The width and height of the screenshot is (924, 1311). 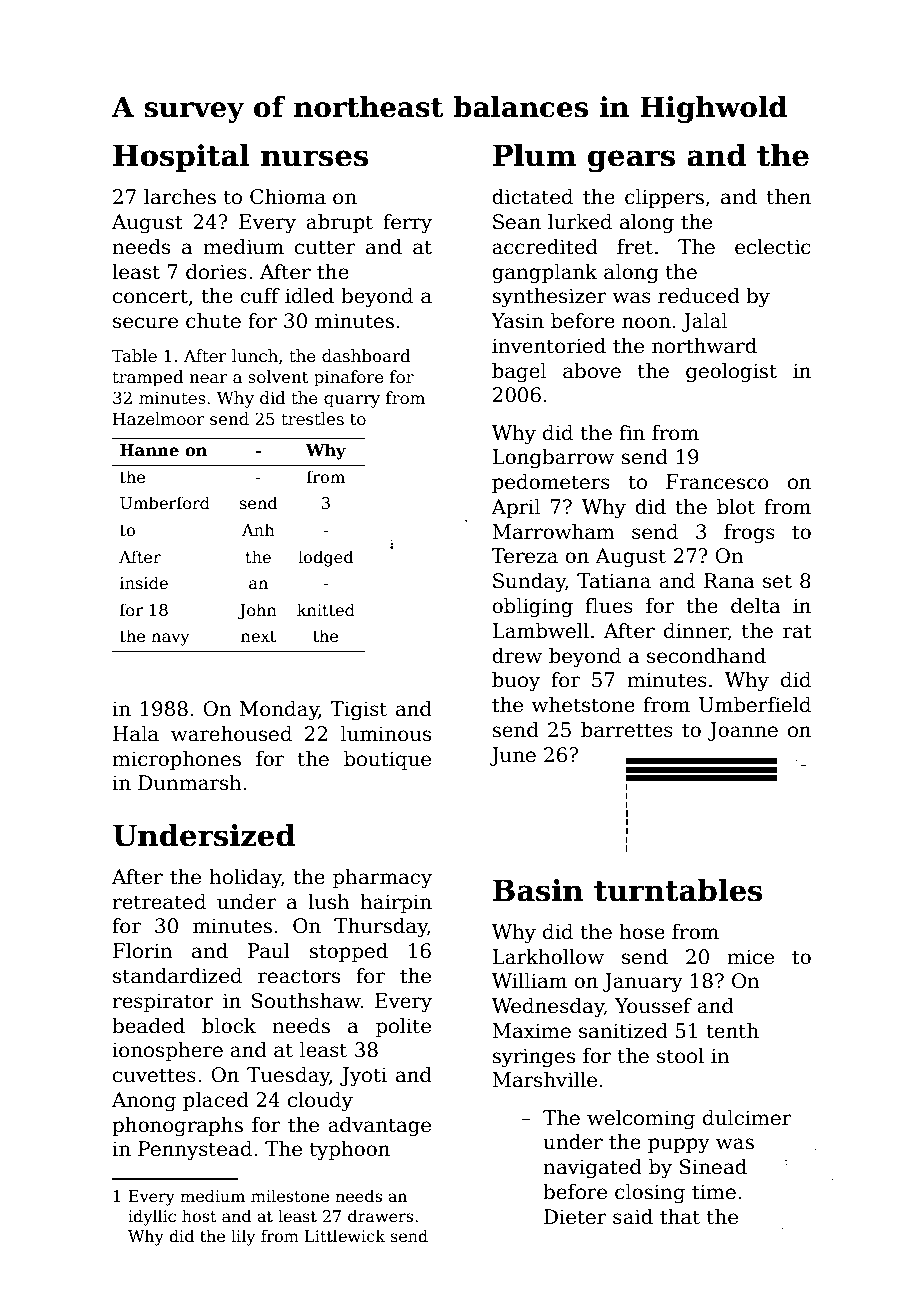 What do you see at coordinates (756, 606) in the screenshot?
I see `delta` at bounding box center [756, 606].
